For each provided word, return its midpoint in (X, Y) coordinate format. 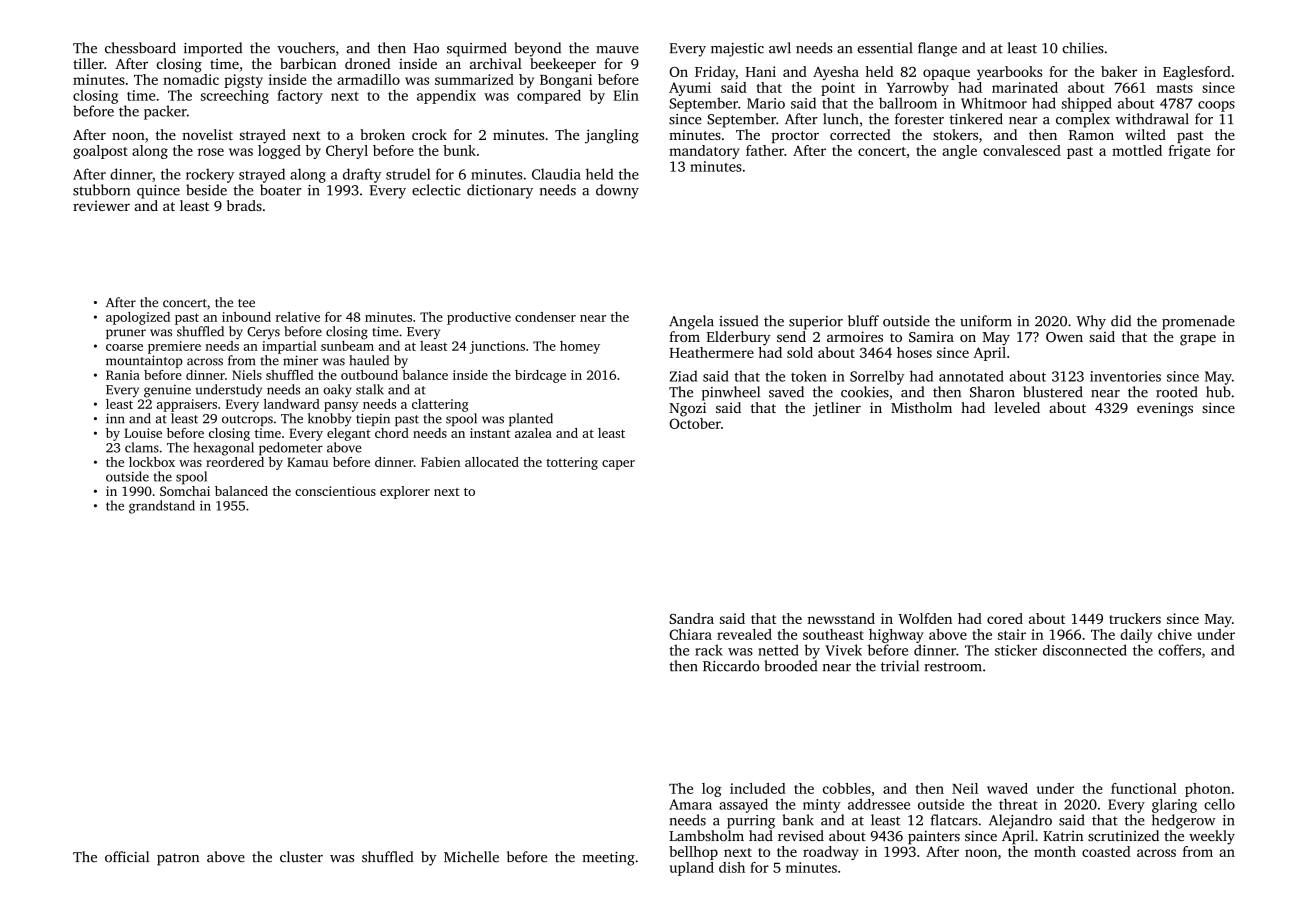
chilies (1083, 48)
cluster (301, 857)
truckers (1135, 618)
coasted (1106, 851)
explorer (405, 492)
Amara (690, 804)
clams (142, 447)
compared (549, 96)
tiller (88, 63)
